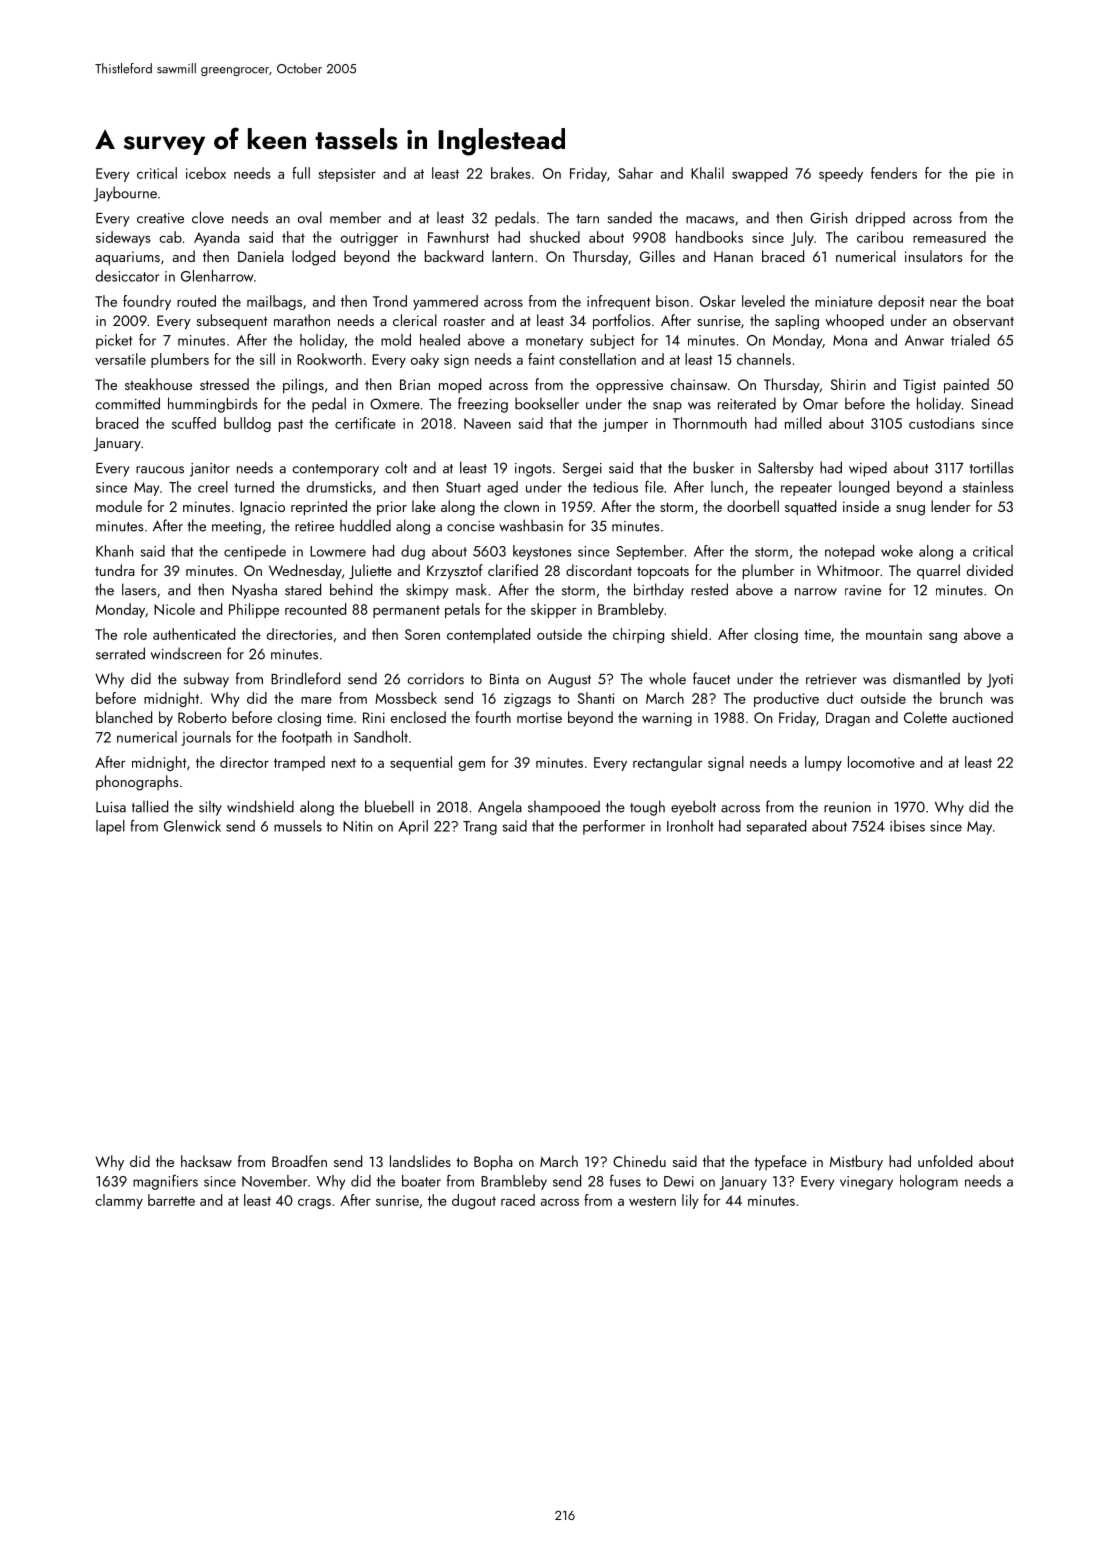 Image resolution: width=1109 pixels, height=1568 pixels. Describe the element at coordinates (474, 1201) in the document. I see `dugout` at that location.
